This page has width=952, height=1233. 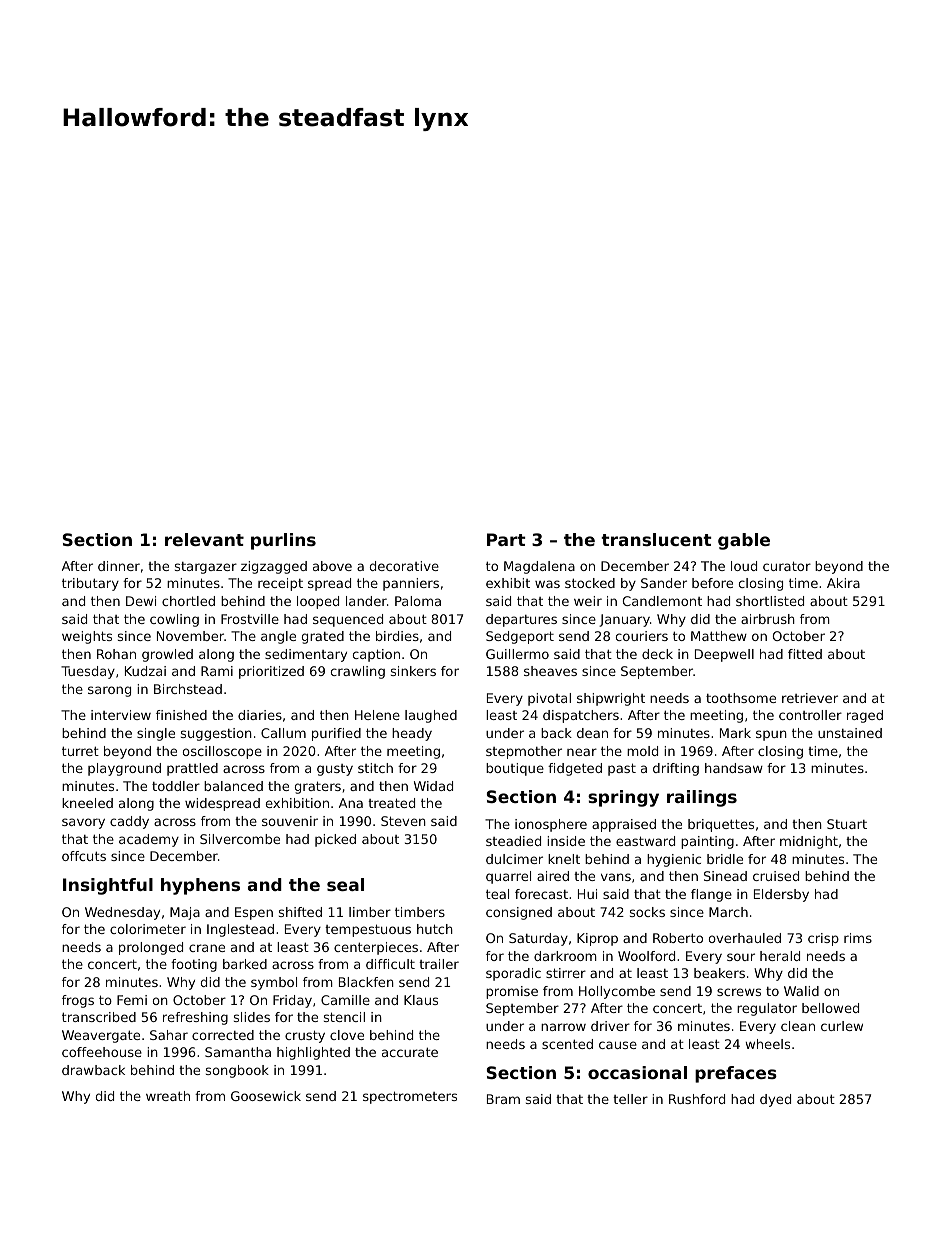 I want to click on sinkers, so click(x=413, y=671).
